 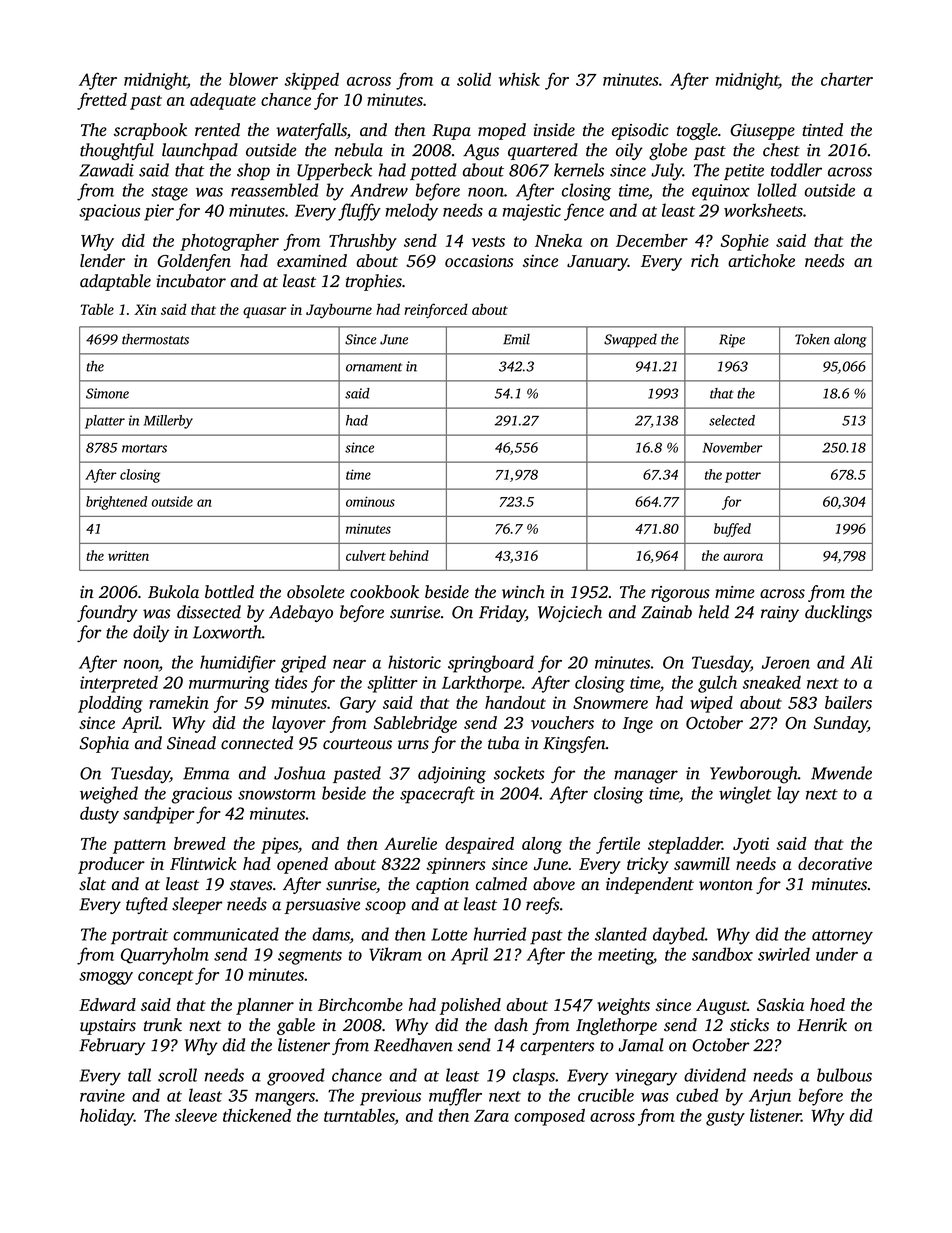 I want to click on reassembled, so click(x=274, y=190).
